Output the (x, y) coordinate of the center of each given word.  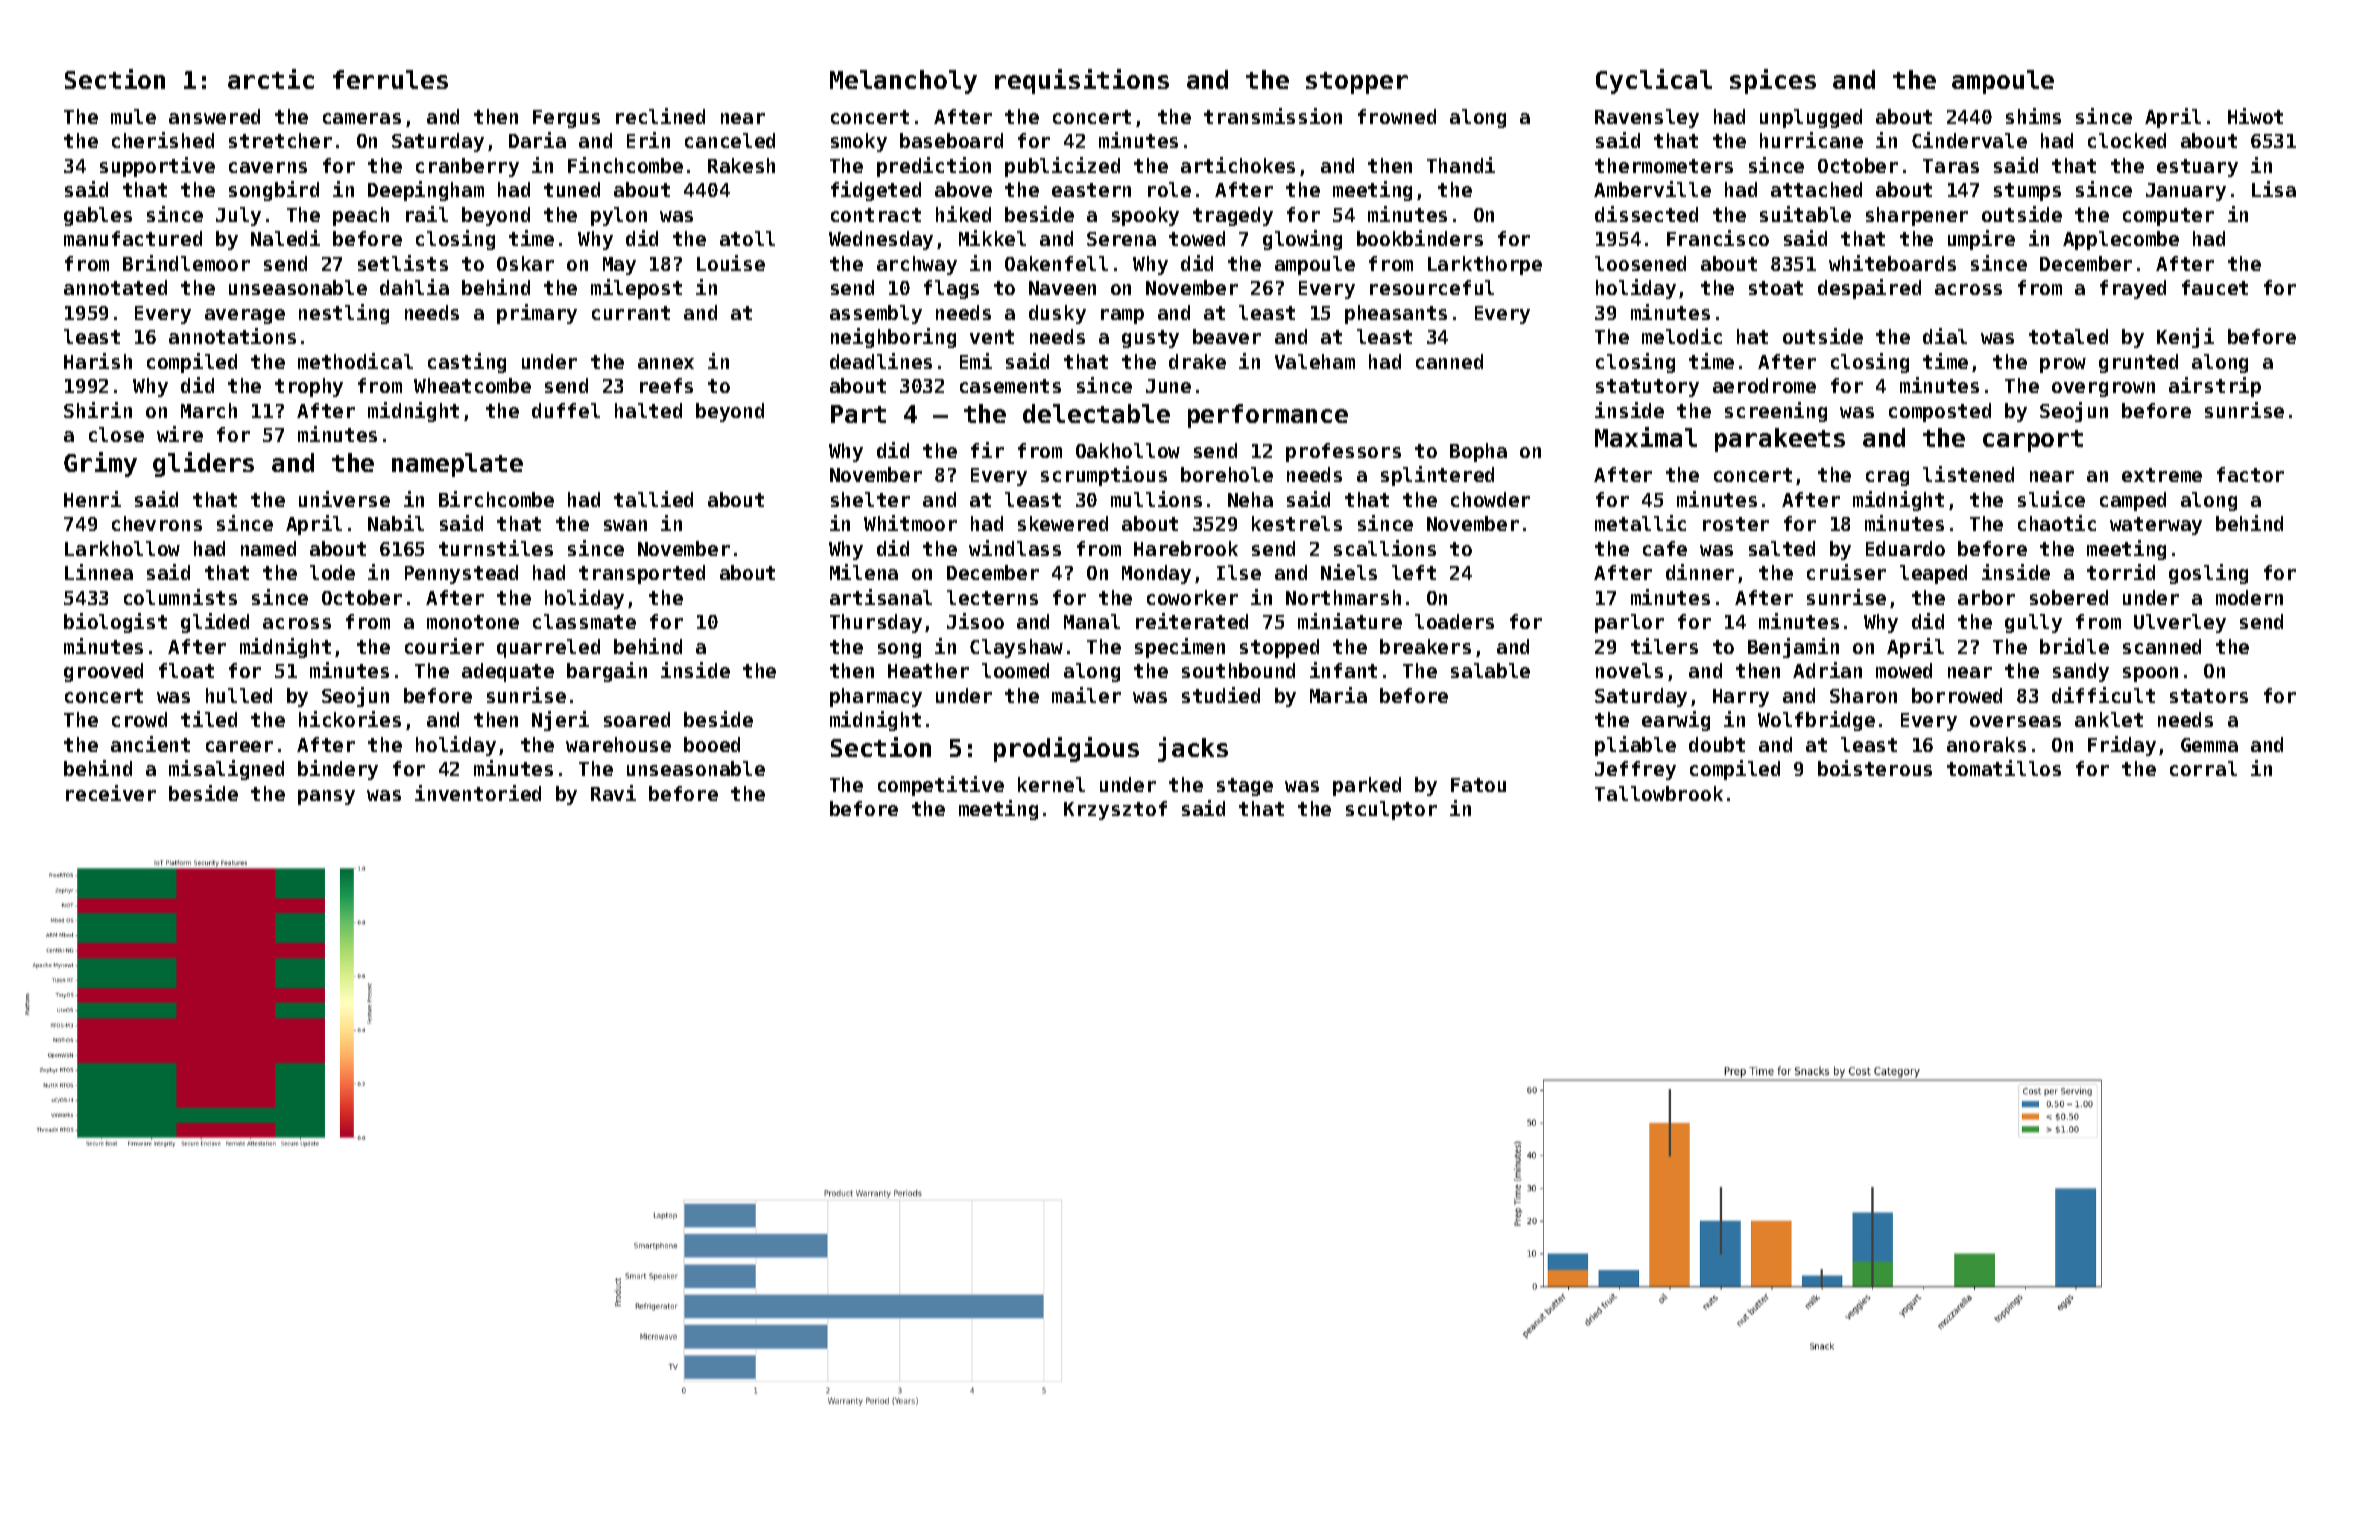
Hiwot (2255, 116)
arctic (271, 79)
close (116, 434)
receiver (111, 793)
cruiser (1846, 572)
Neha (1250, 499)
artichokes (1238, 165)
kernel (1051, 784)
